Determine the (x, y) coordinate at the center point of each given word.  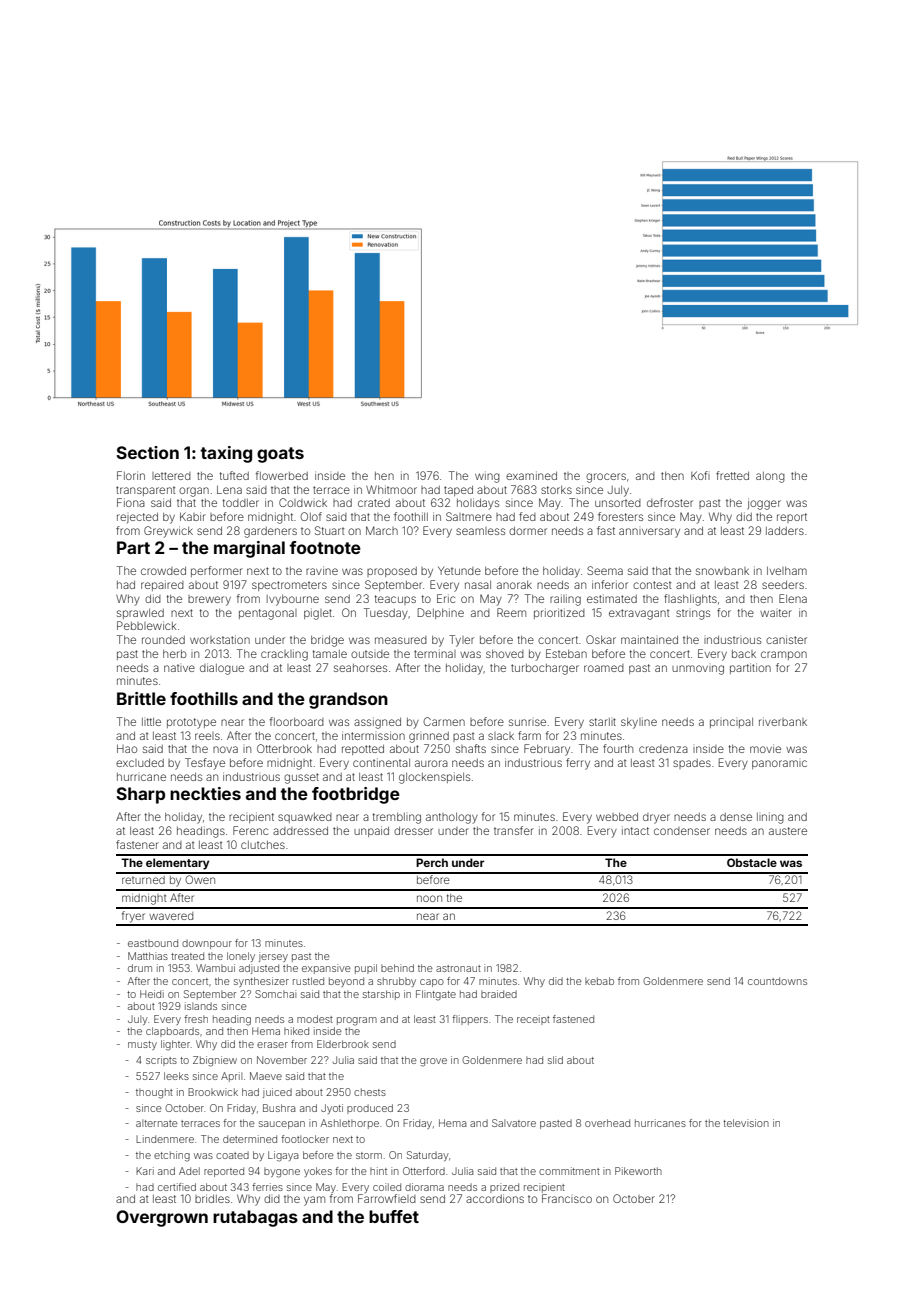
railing (565, 600)
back (744, 654)
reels (207, 736)
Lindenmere (165, 1139)
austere (788, 831)
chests (370, 1092)
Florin (131, 475)
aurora (431, 763)
